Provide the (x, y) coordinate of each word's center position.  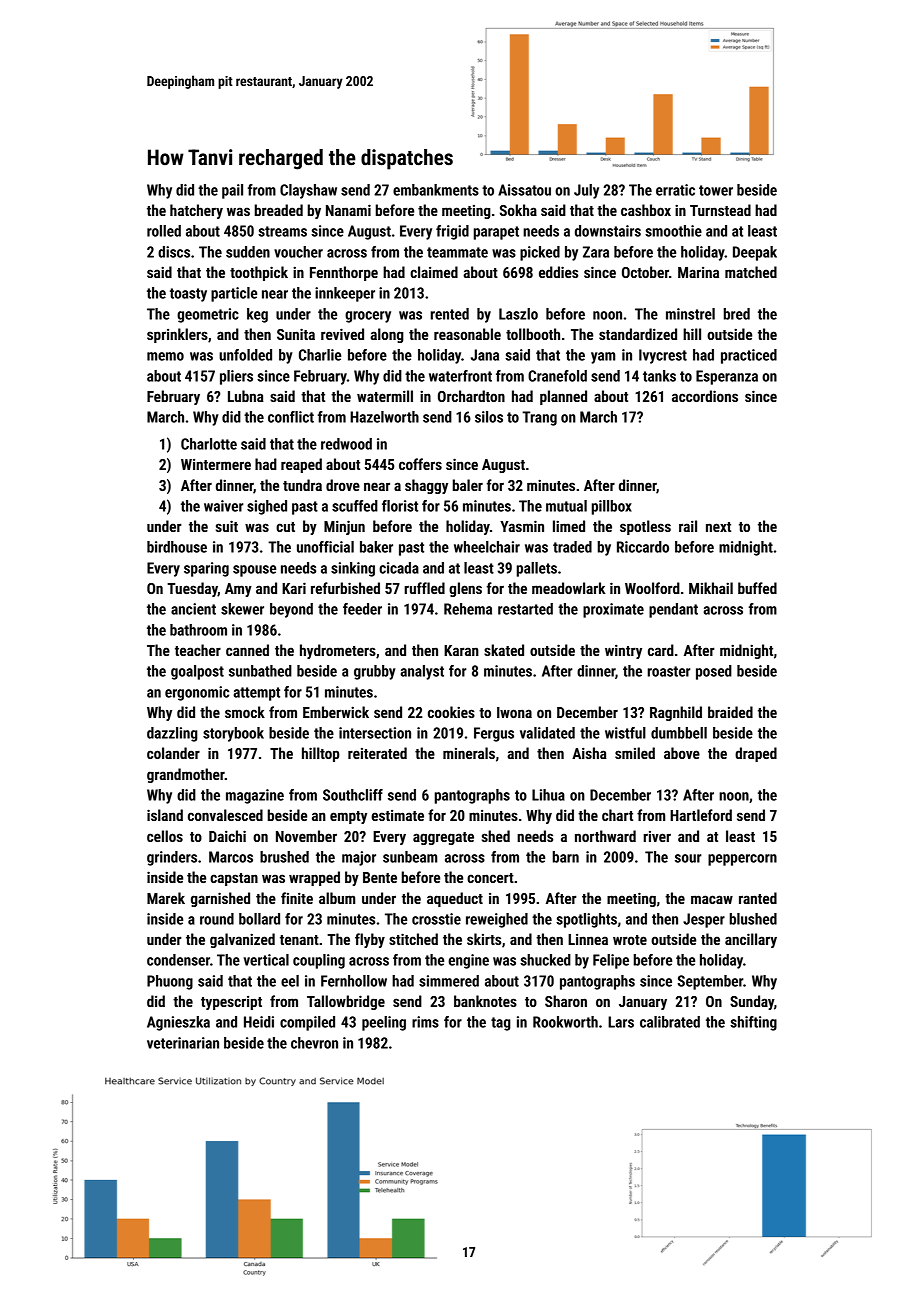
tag (501, 1024)
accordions (705, 396)
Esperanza (727, 377)
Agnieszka (178, 1023)
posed (714, 672)
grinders (172, 858)
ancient (193, 609)
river (657, 836)
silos (489, 417)
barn (566, 857)
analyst (422, 672)
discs (174, 252)
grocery (368, 317)
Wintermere (216, 464)
